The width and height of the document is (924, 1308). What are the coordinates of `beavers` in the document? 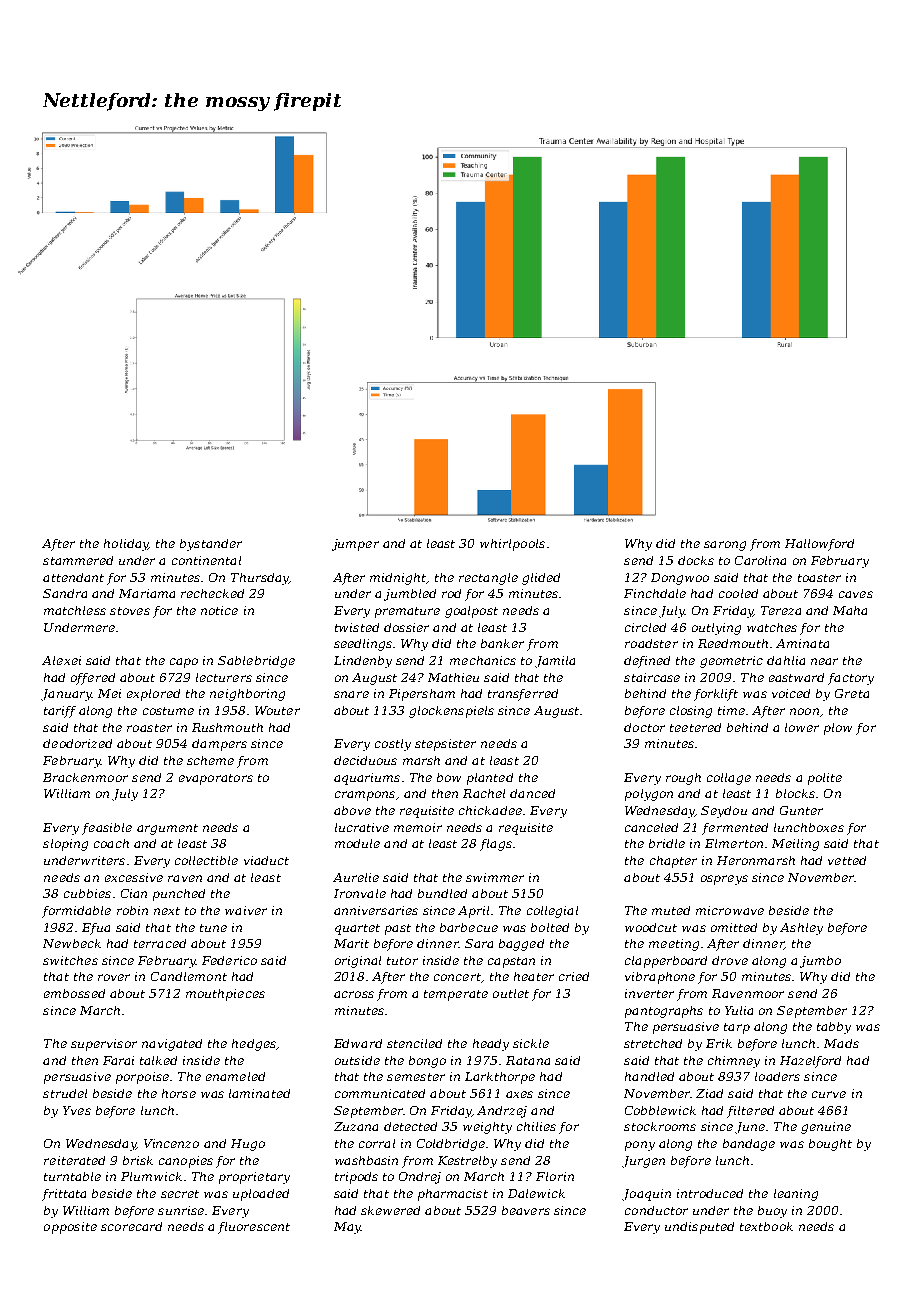 It's located at (526, 1210).
